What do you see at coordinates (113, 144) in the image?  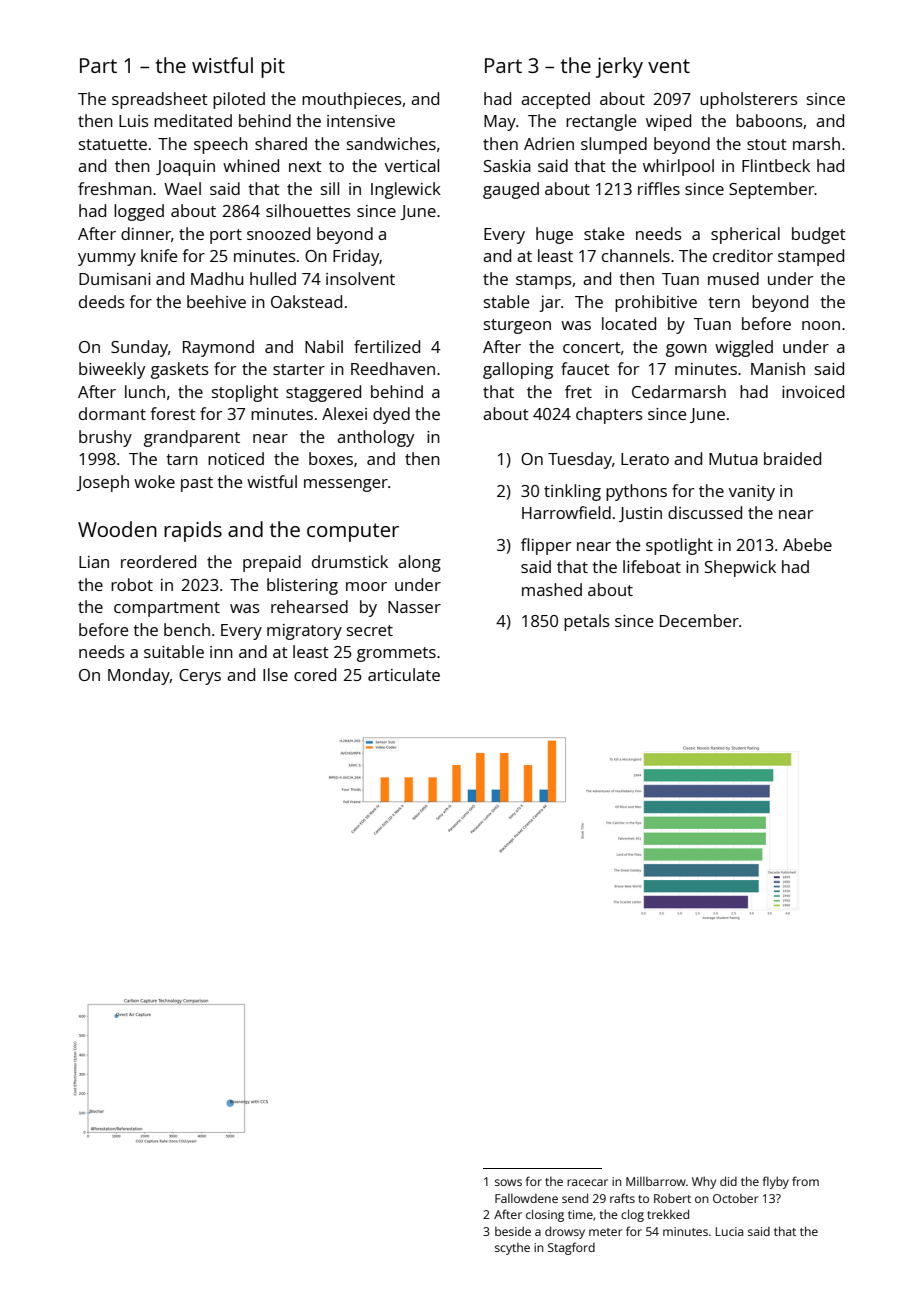 I see `statuette` at bounding box center [113, 144].
